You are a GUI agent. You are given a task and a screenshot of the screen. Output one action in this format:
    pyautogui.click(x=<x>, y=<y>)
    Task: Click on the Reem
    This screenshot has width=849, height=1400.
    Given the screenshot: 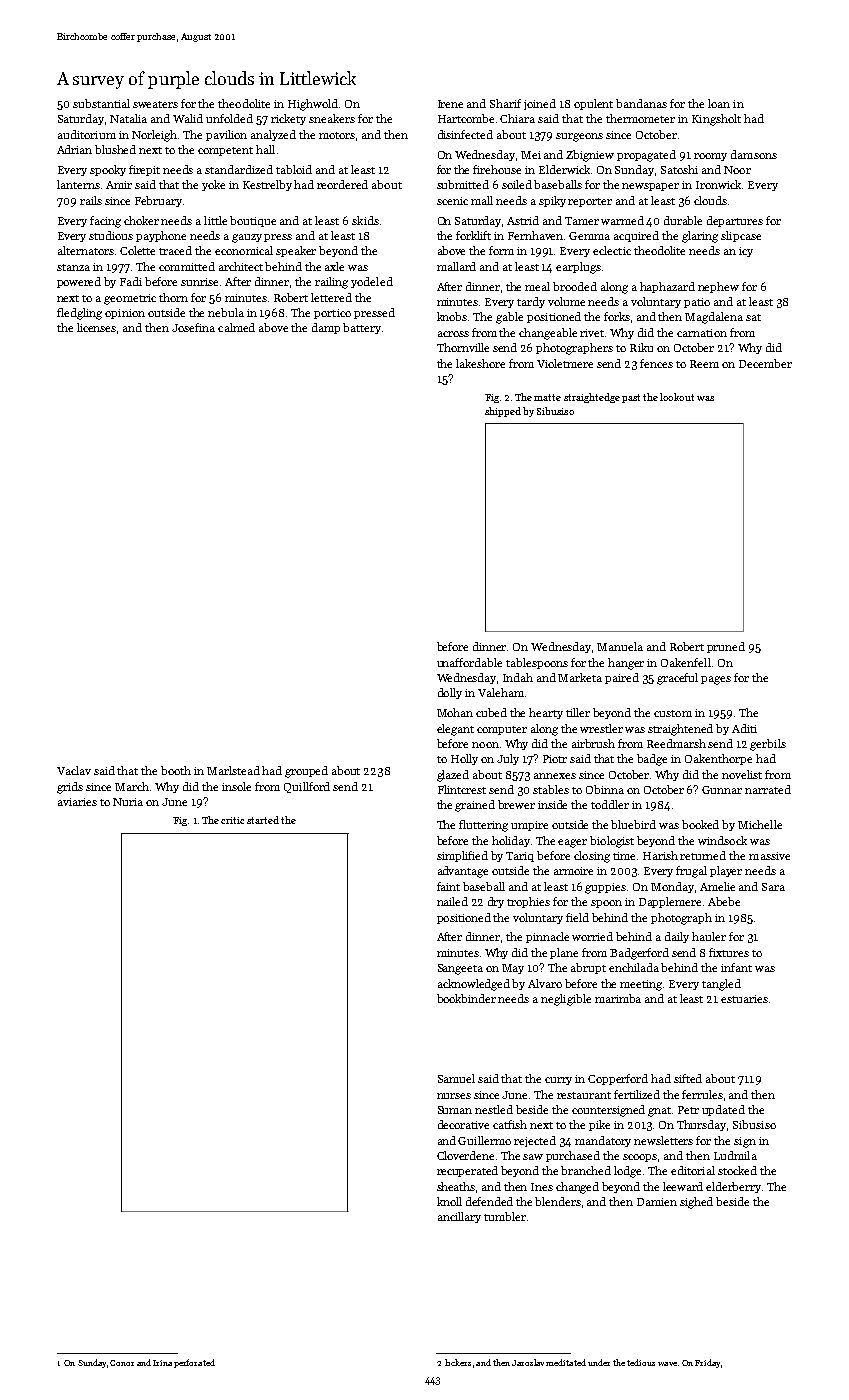 What is the action you would take?
    pyautogui.click(x=704, y=364)
